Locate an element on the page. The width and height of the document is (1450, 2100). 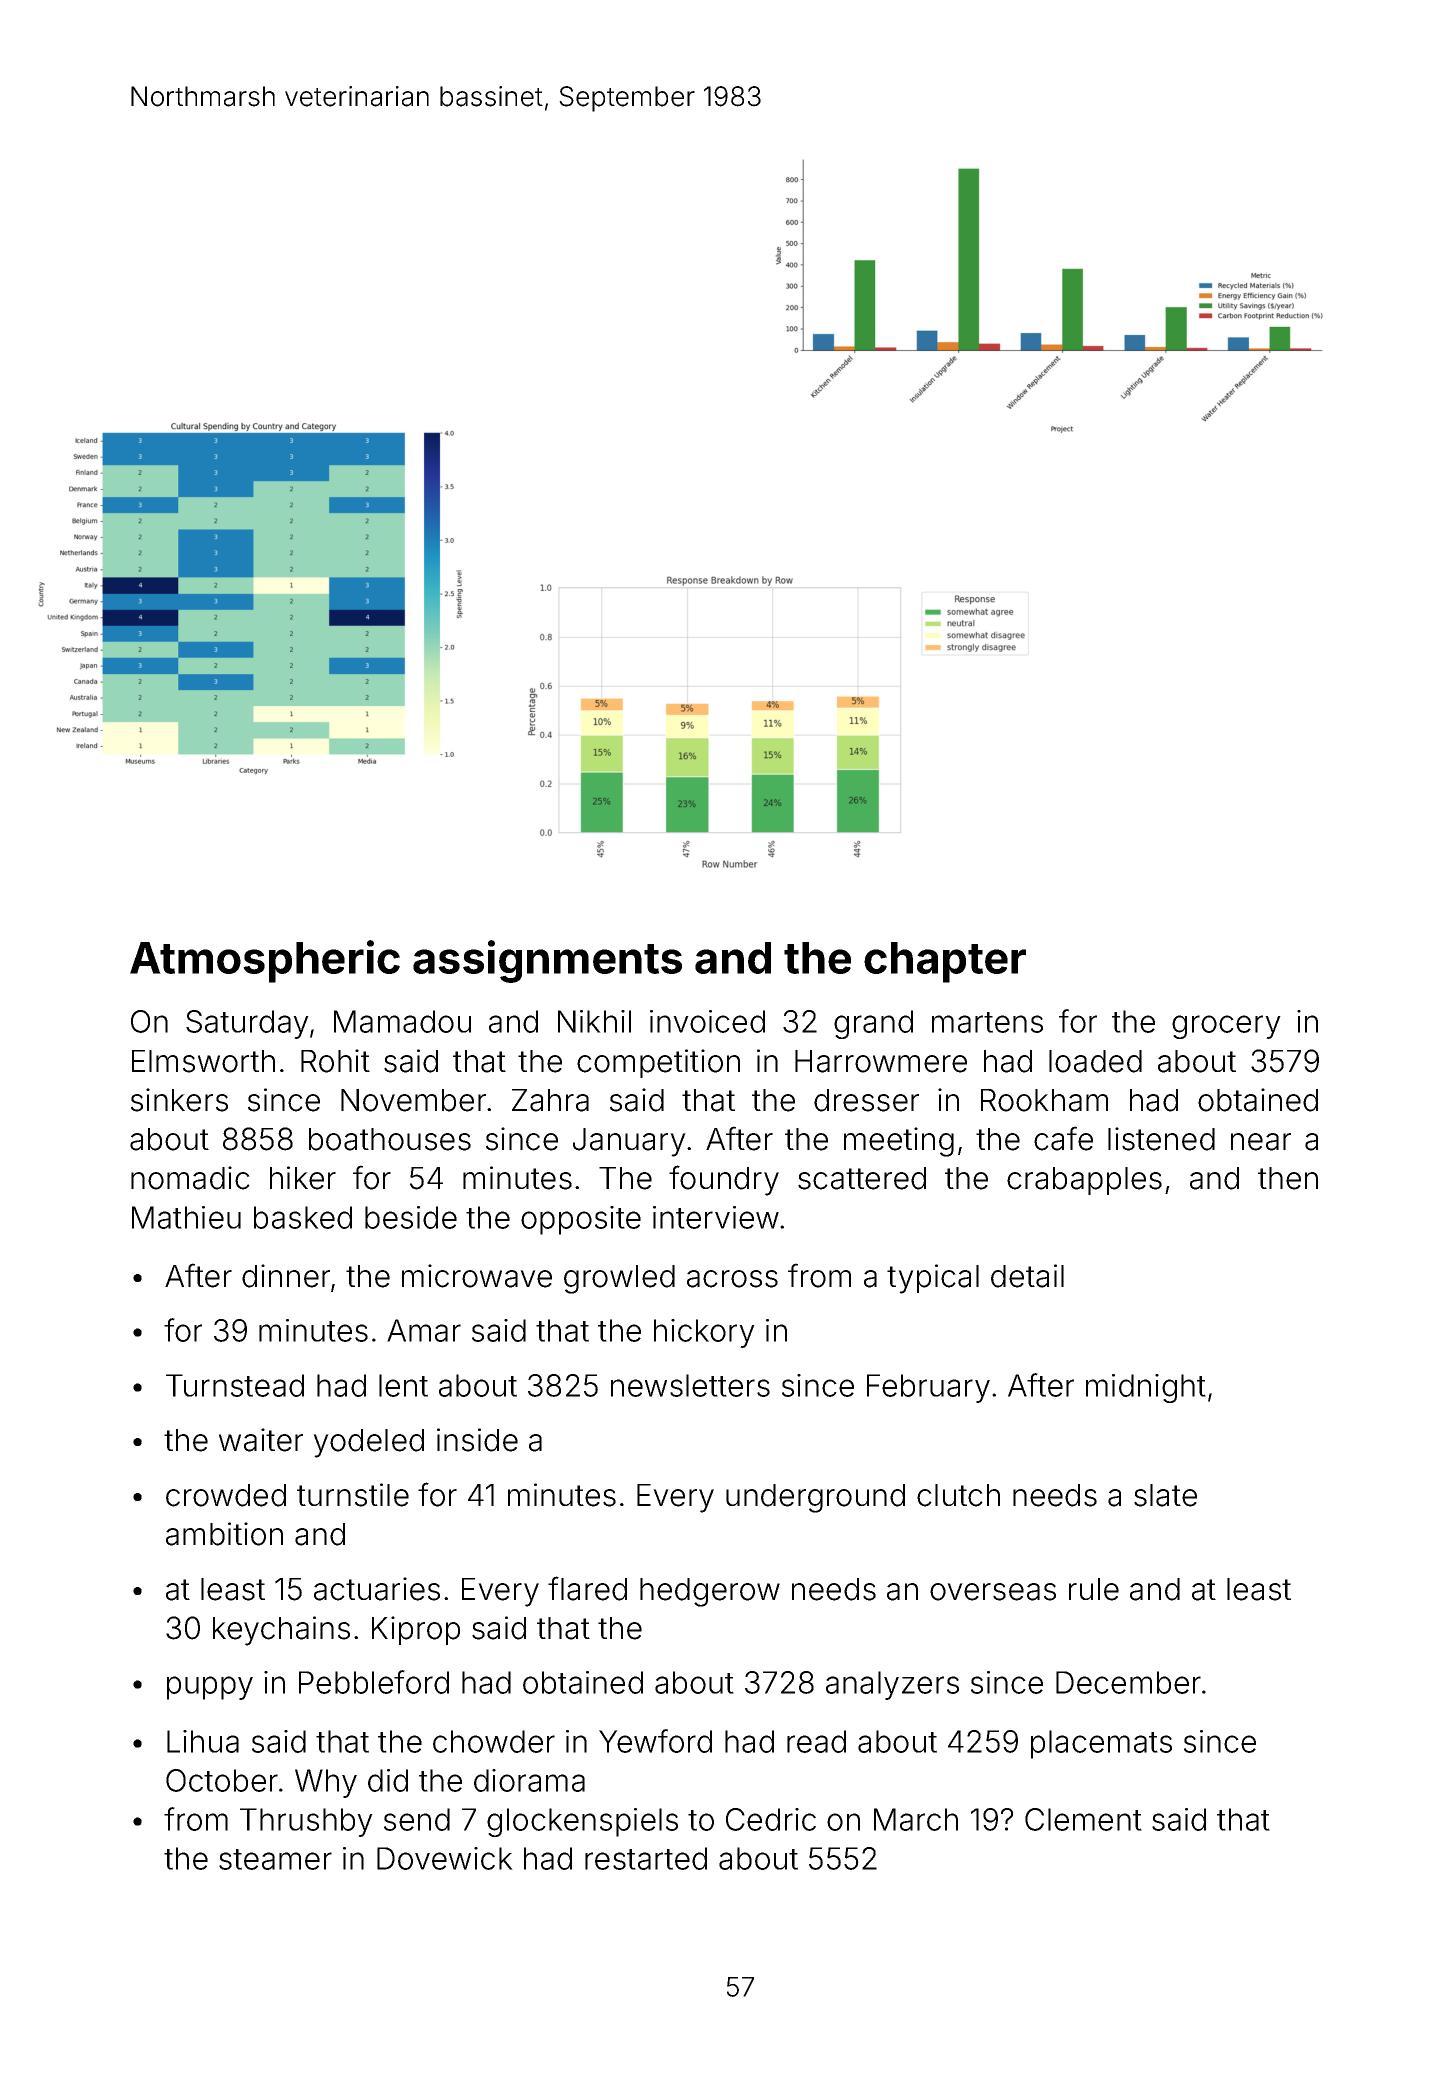
chapter is located at coordinates (945, 962).
